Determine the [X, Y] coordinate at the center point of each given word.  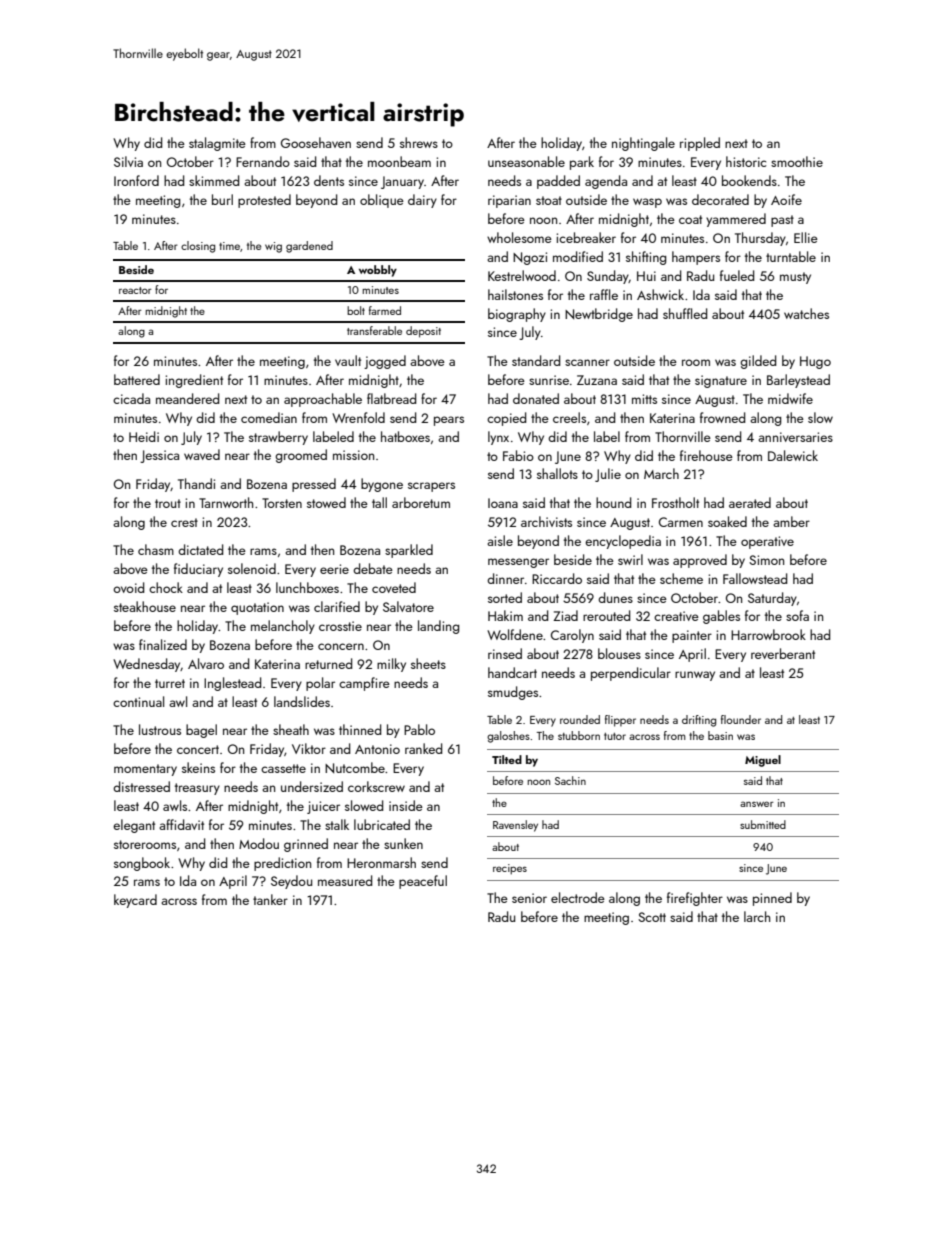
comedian [269, 417]
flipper [620, 721]
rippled [700, 144]
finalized [163, 644]
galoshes [508, 737]
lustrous [160, 729]
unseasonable [526, 161]
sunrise [549, 380]
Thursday [760, 239]
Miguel [763, 761]
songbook [142, 864]
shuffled [685, 313]
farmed [385, 310]
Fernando [263, 161]
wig [273, 247]
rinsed [505, 653]
